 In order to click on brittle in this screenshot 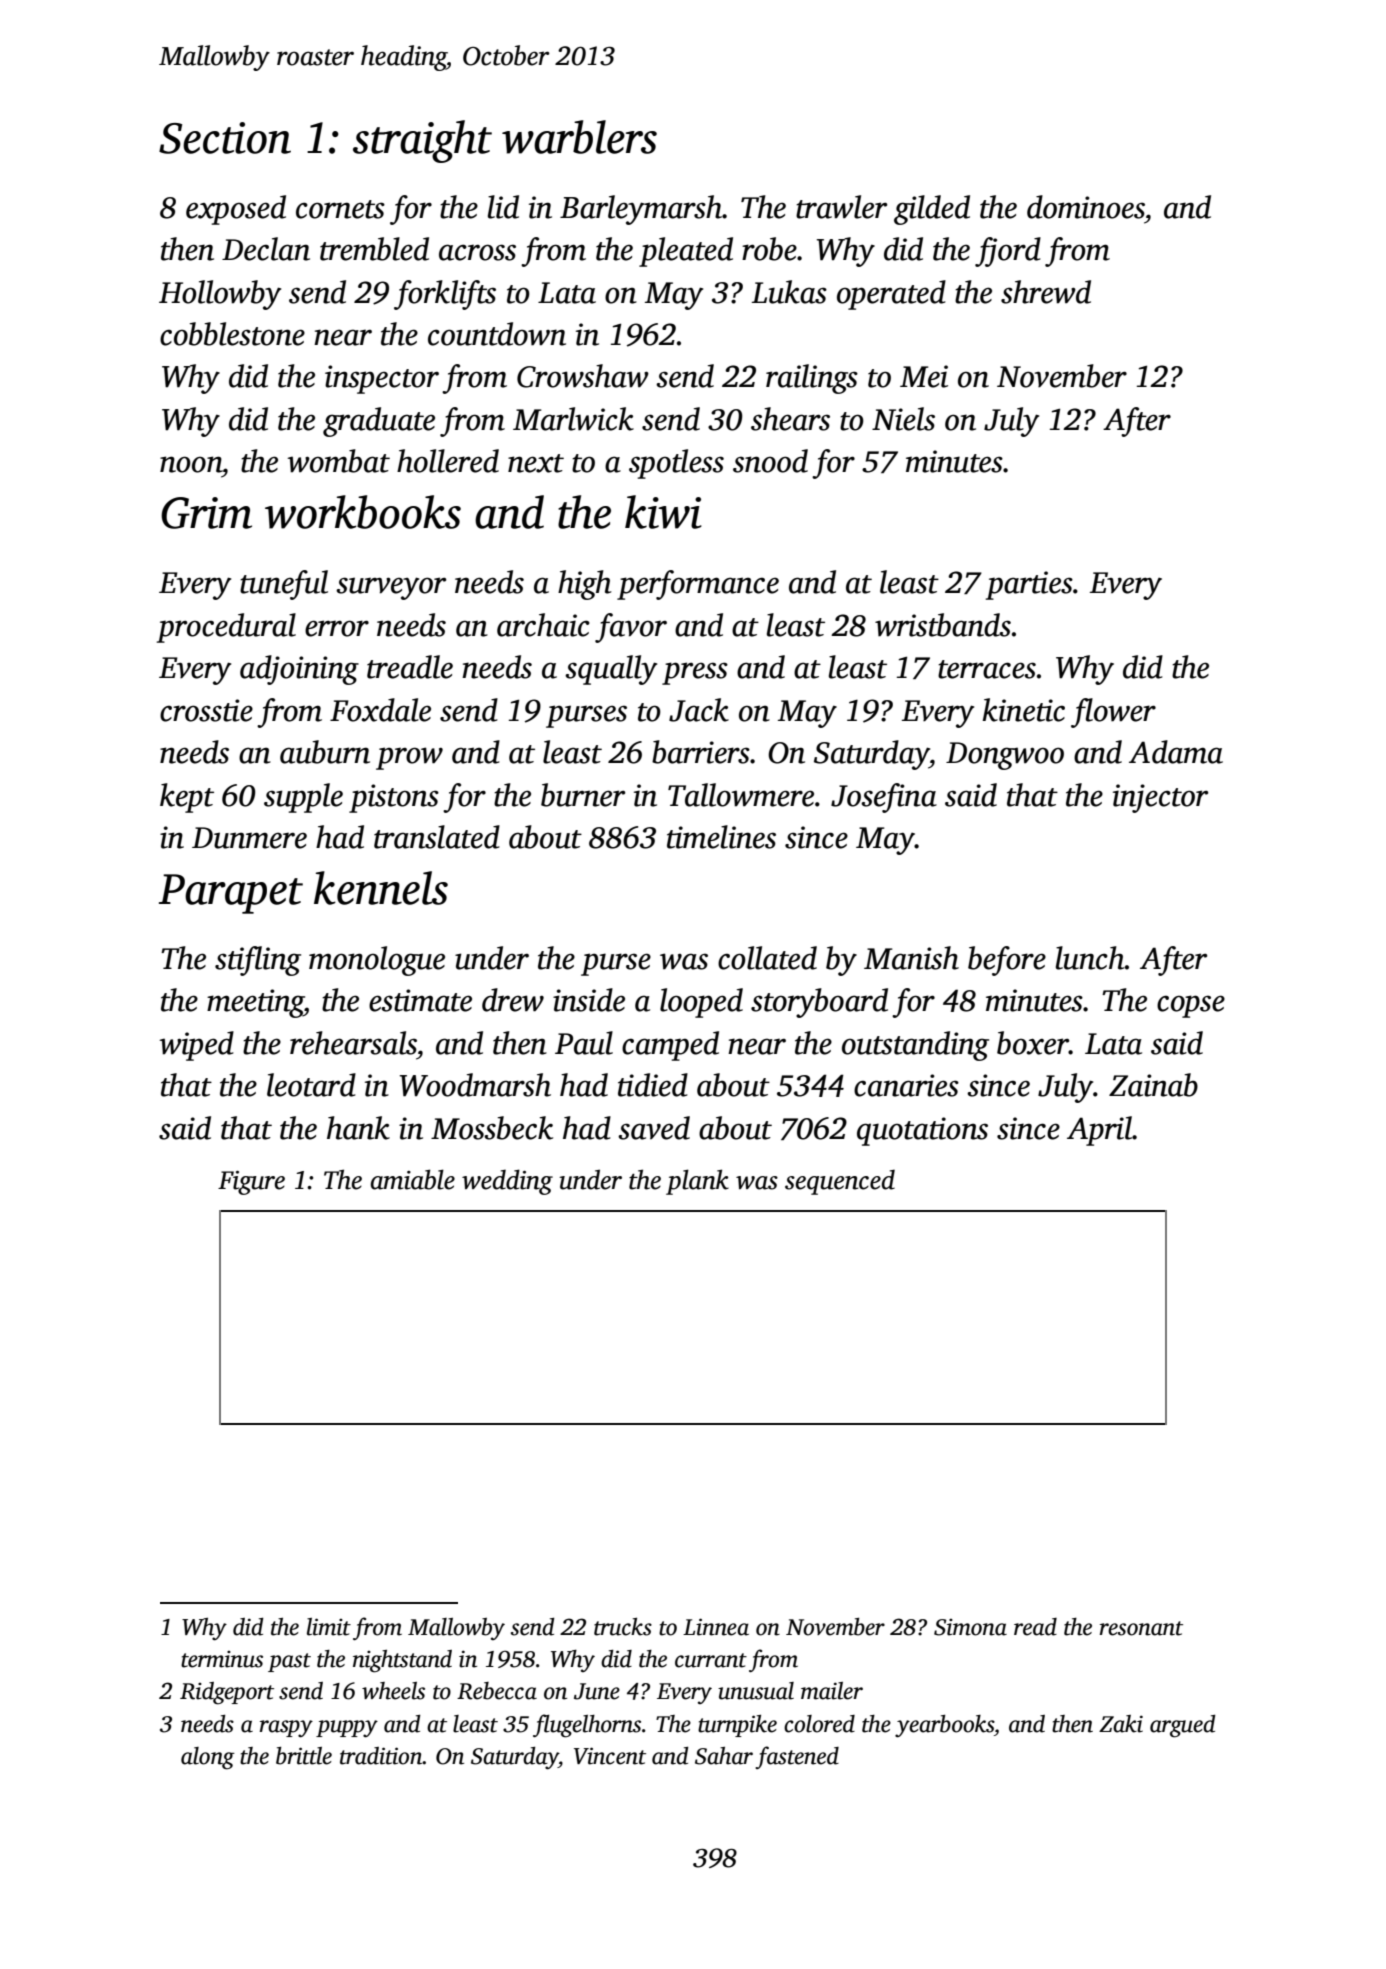, I will do `click(304, 1756)`.
